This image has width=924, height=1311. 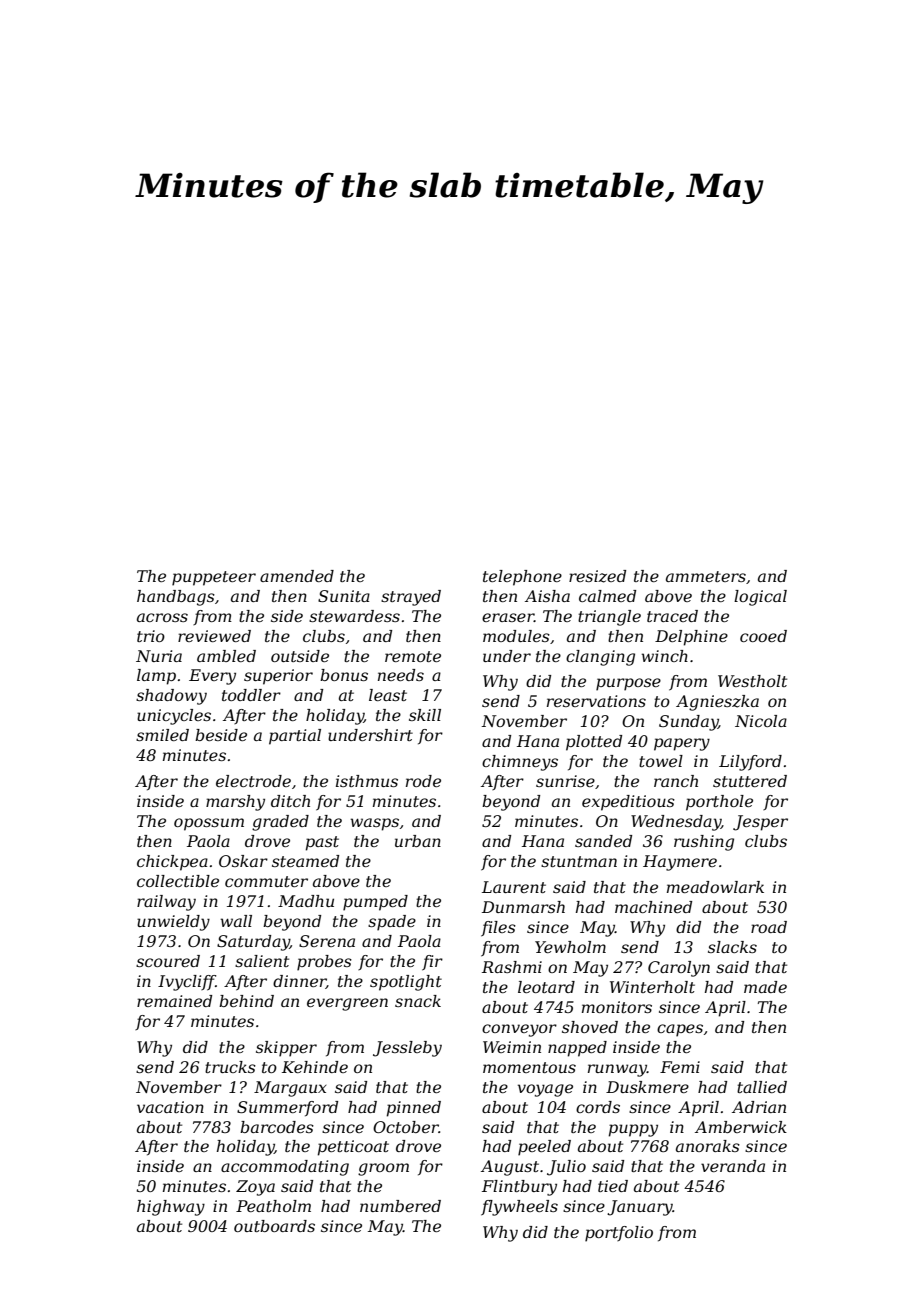 What do you see at coordinates (519, 1208) in the image?
I see `flywheels` at bounding box center [519, 1208].
